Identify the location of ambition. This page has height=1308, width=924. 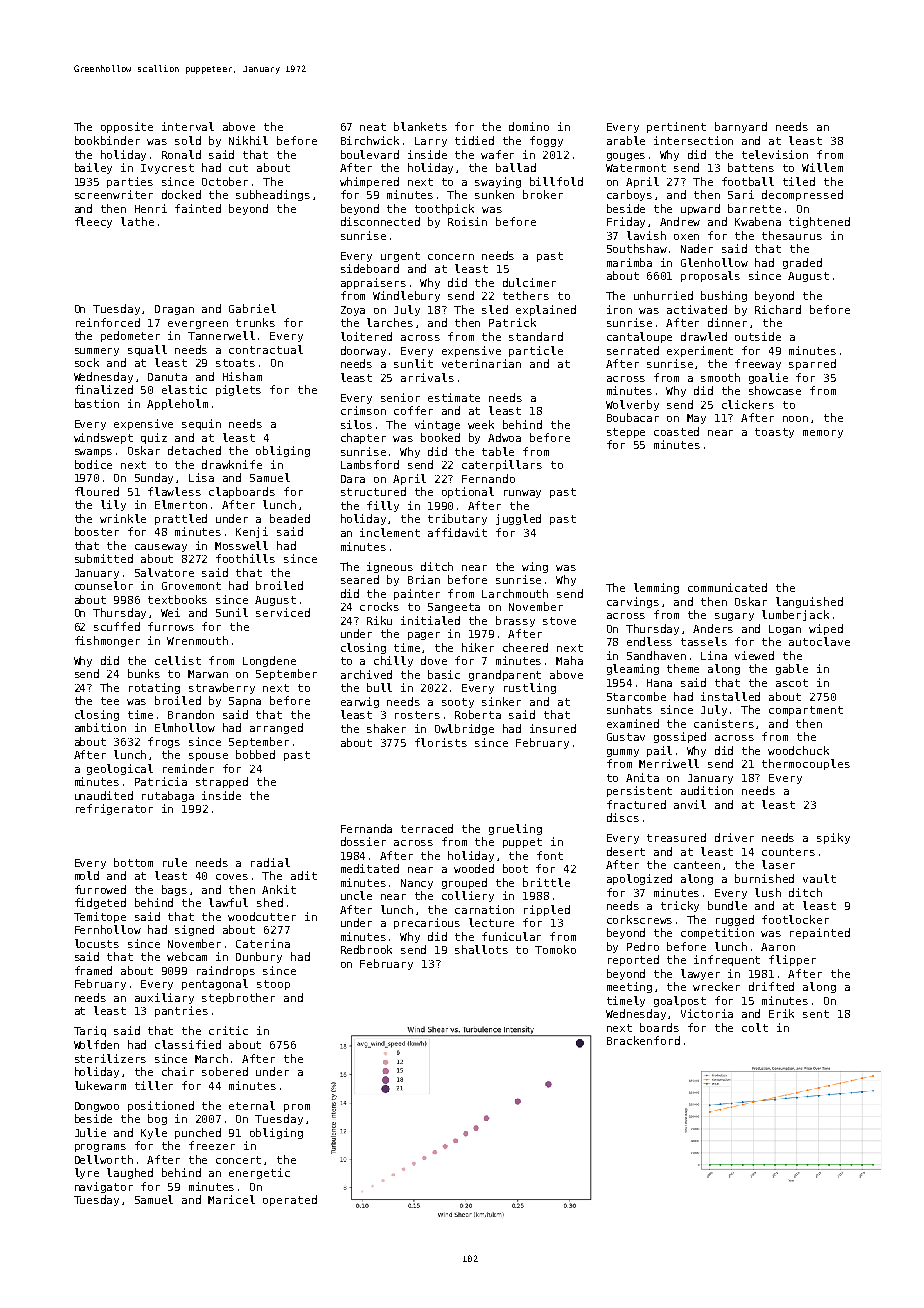
(100, 727).
